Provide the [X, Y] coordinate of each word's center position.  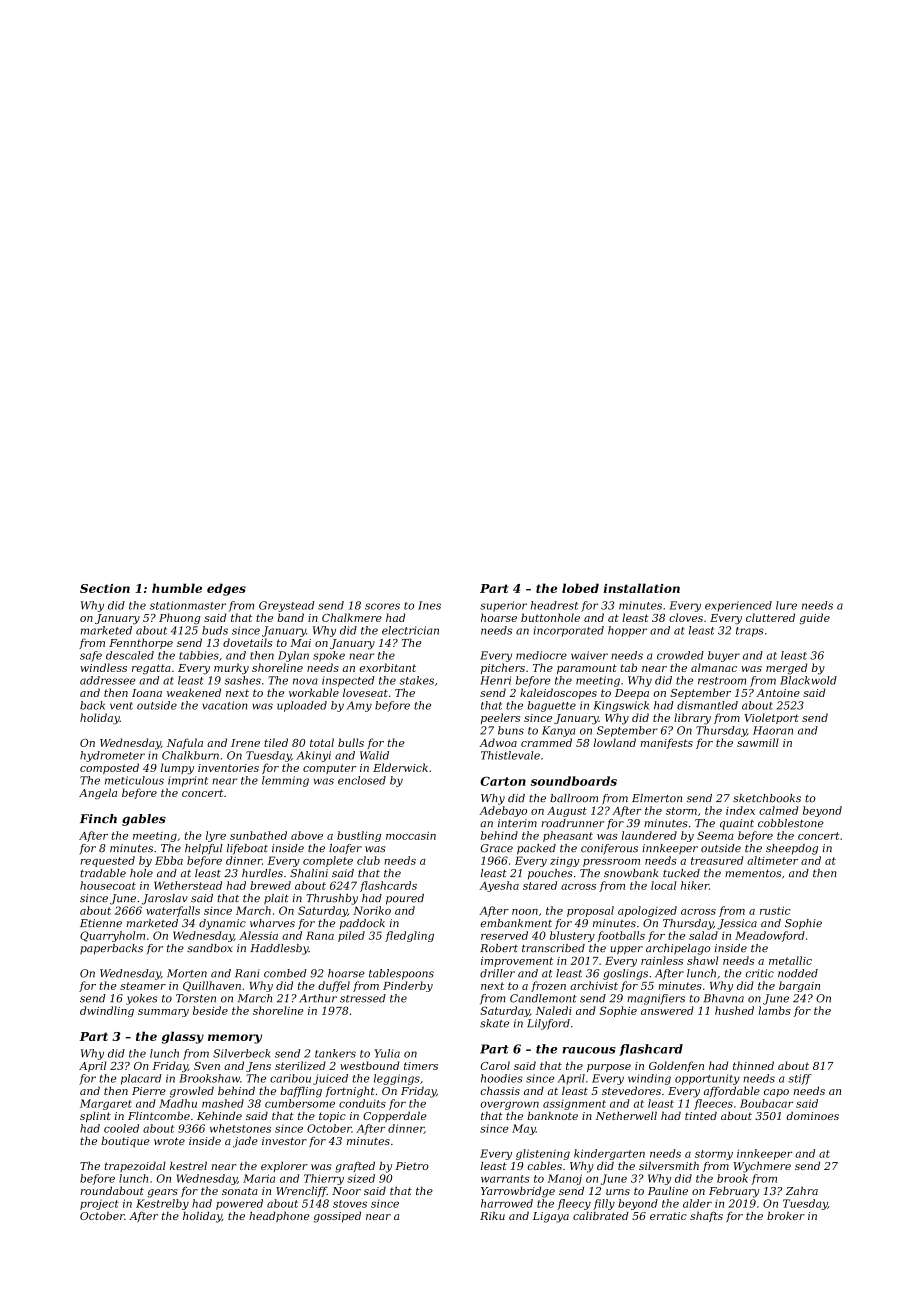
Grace [497, 848]
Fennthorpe [141, 643]
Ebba [169, 860]
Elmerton [657, 798]
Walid [374, 755]
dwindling [107, 1011]
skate [494, 1023]
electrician [410, 630]
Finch [98, 819]
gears [162, 1193]
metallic [790, 960]
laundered [649, 835]
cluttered [770, 617]
